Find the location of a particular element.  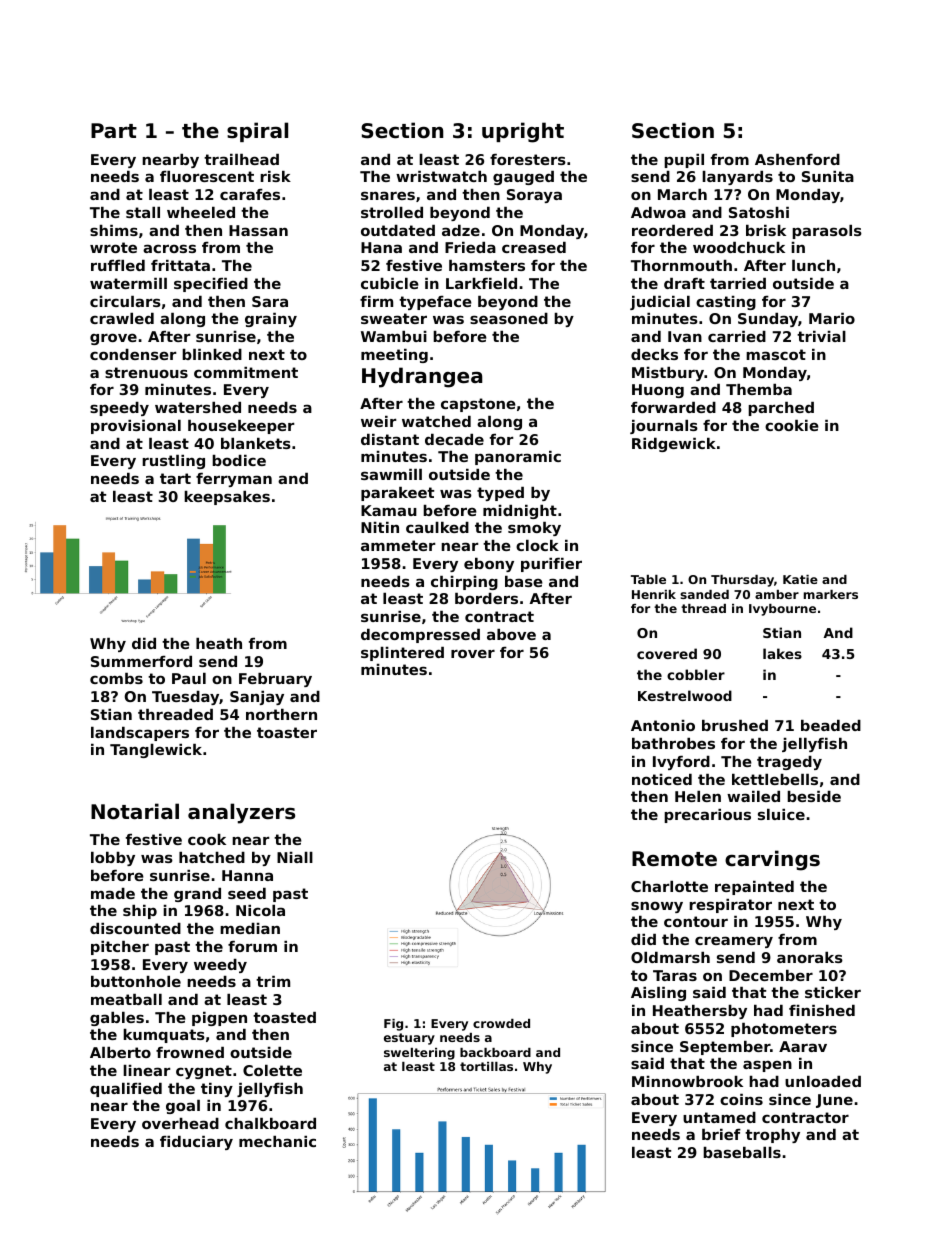

foresters is located at coordinates (528, 159).
